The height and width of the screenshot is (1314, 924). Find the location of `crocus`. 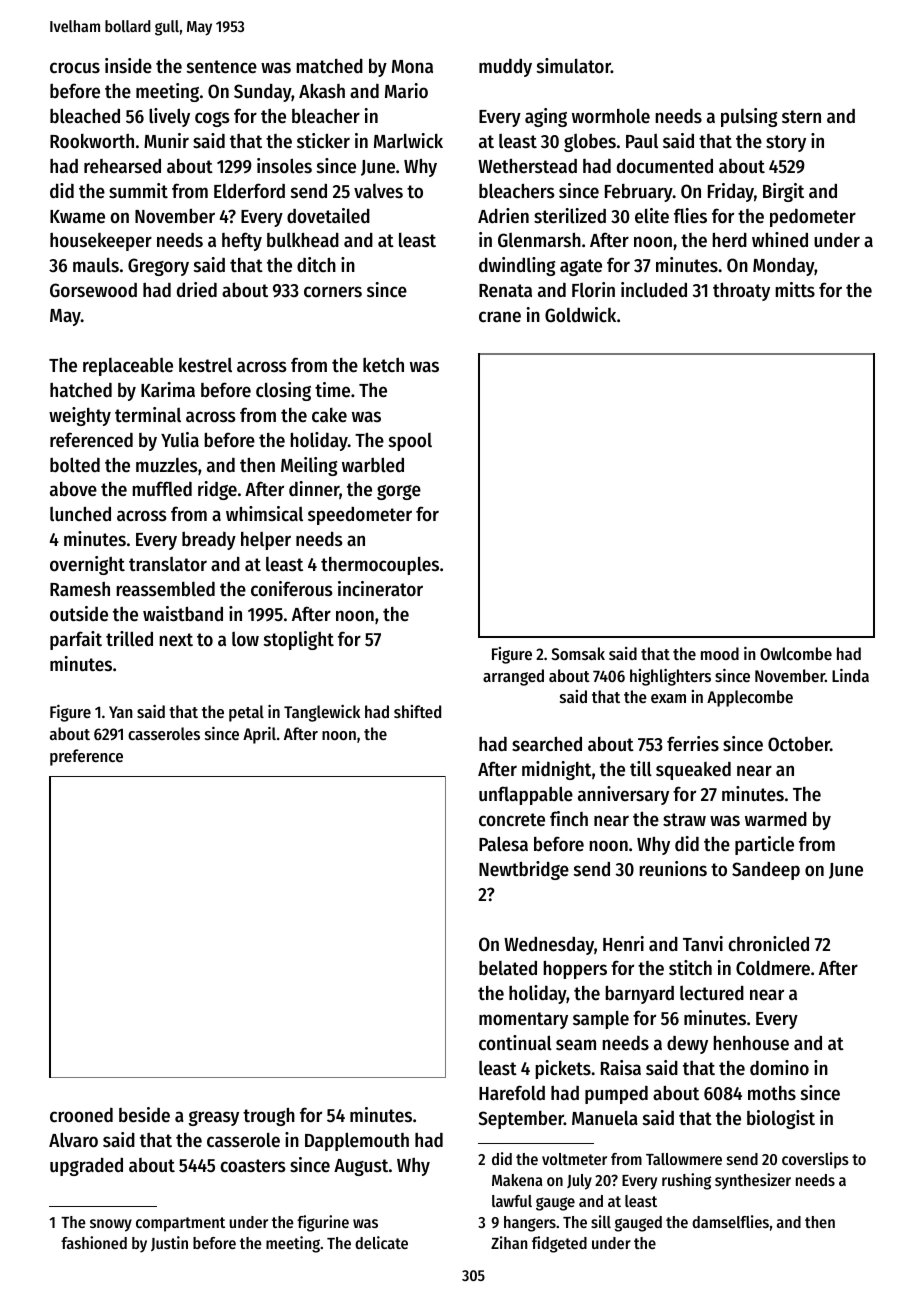

crocus is located at coordinates (75, 68).
